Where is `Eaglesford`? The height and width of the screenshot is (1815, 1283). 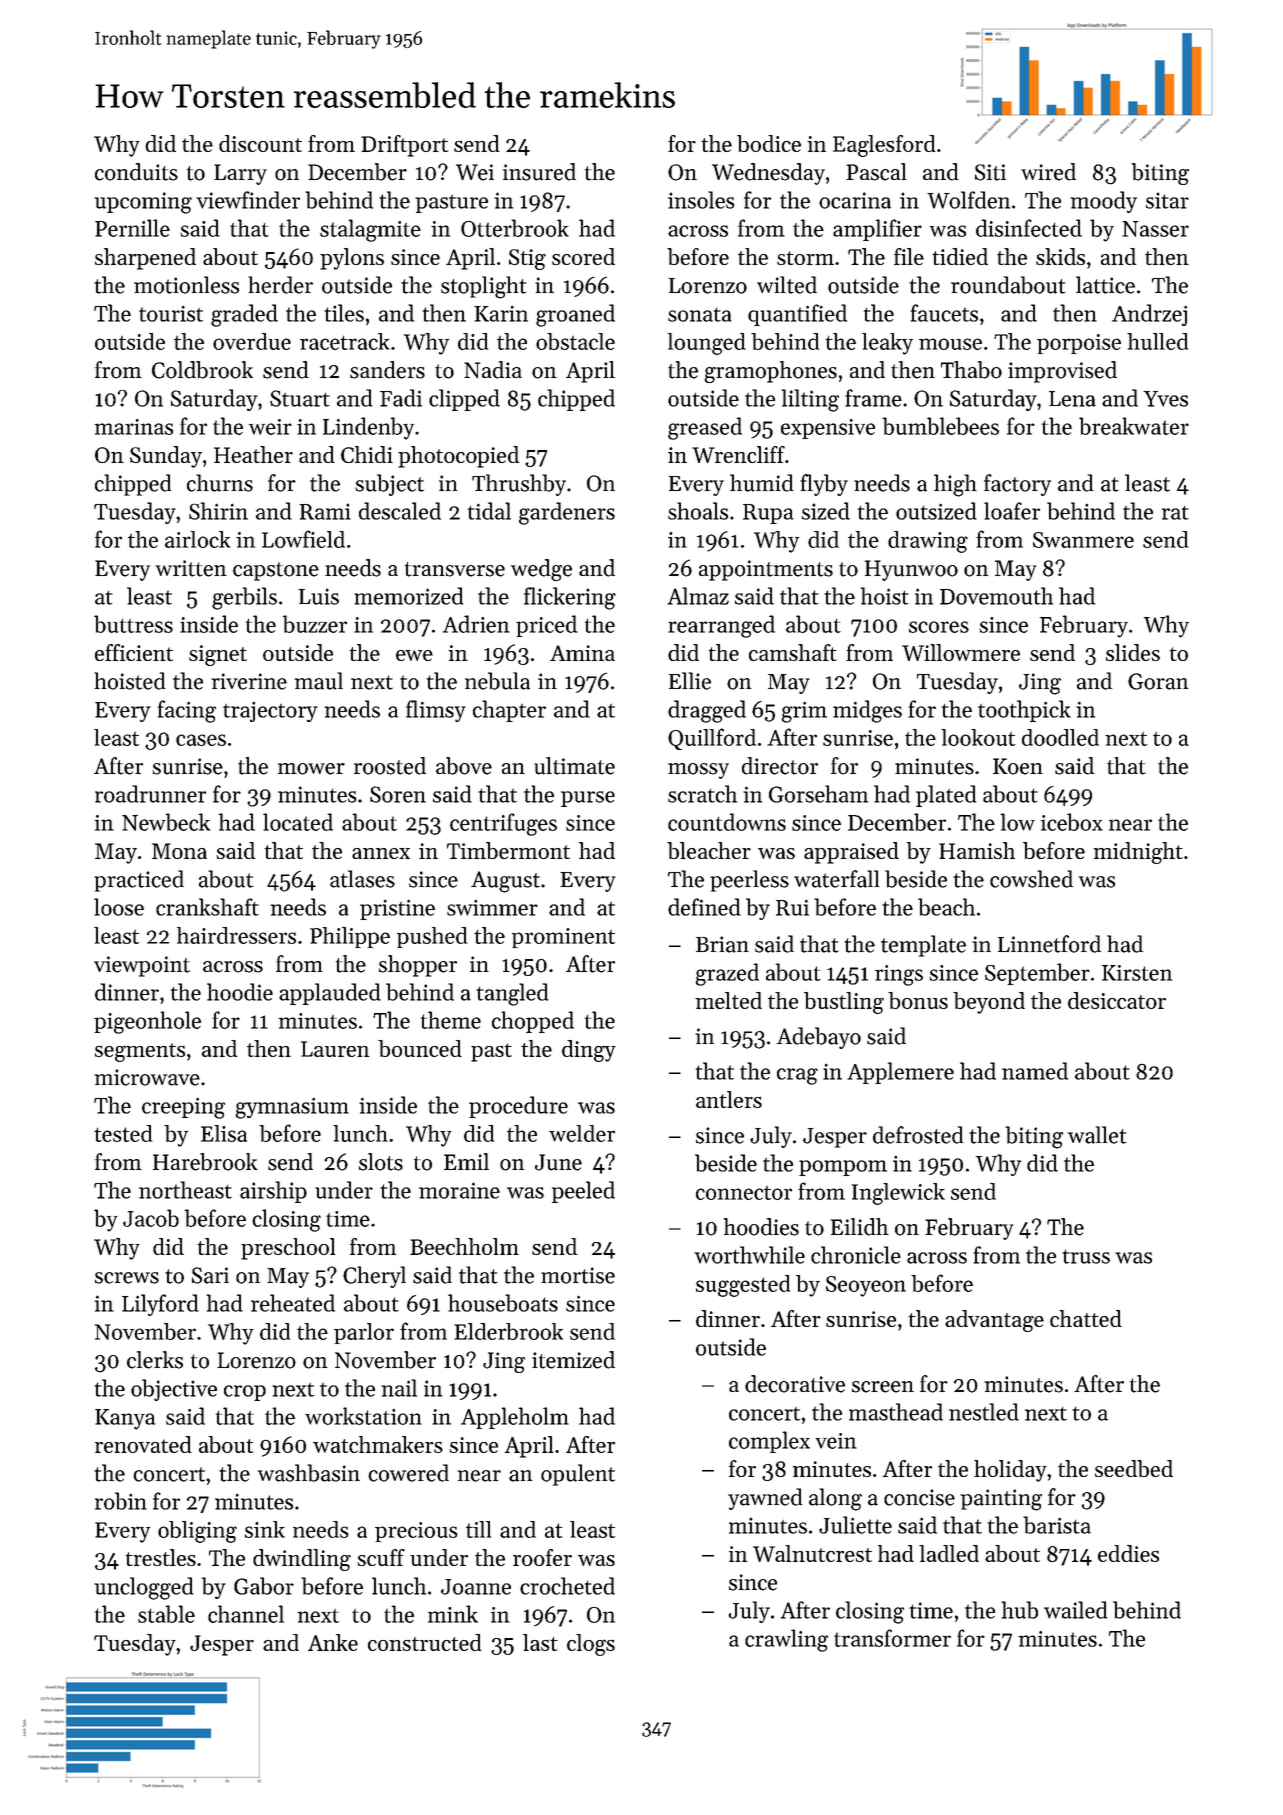 Eaglesford is located at coordinates (884, 146).
